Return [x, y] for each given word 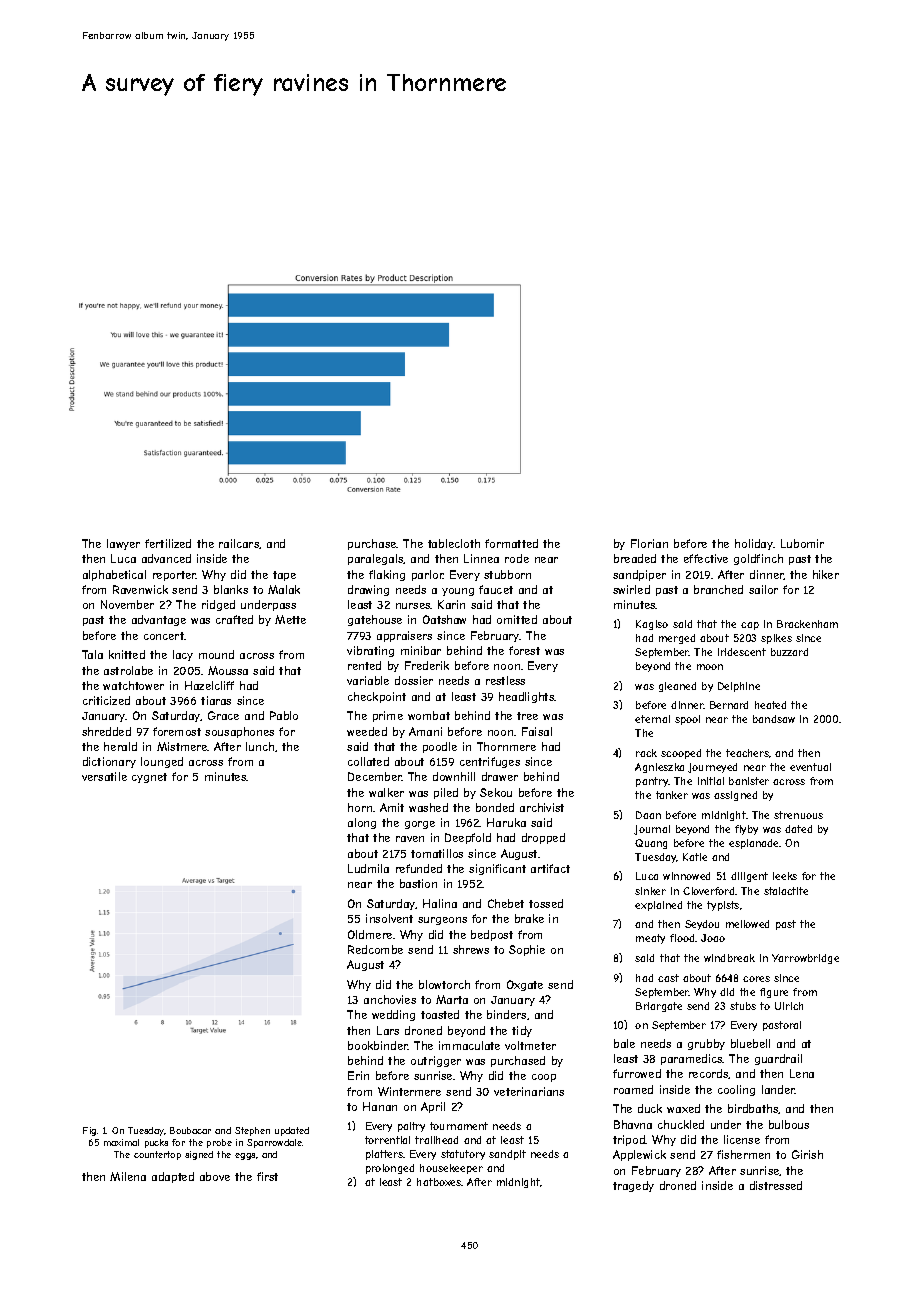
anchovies [390, 999]
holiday [754, 544]
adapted [173, 1177]
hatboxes [439, 1182]
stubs [743, 1006]
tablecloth [454, 543]
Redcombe [375, 949]
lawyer [123, 544]
